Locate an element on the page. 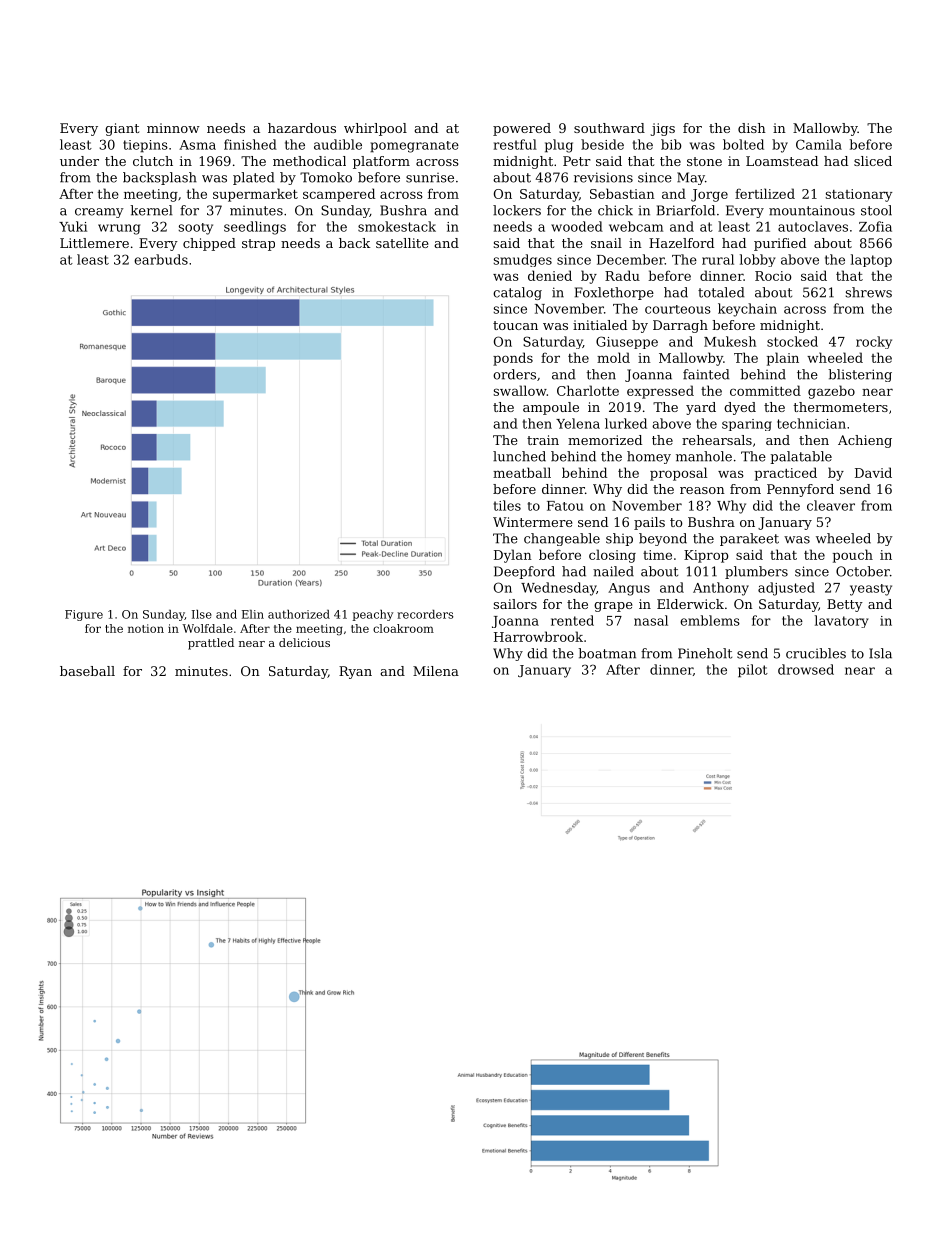 This page has width=952, height=1233. satellite is located at coordinates (402, 243).
